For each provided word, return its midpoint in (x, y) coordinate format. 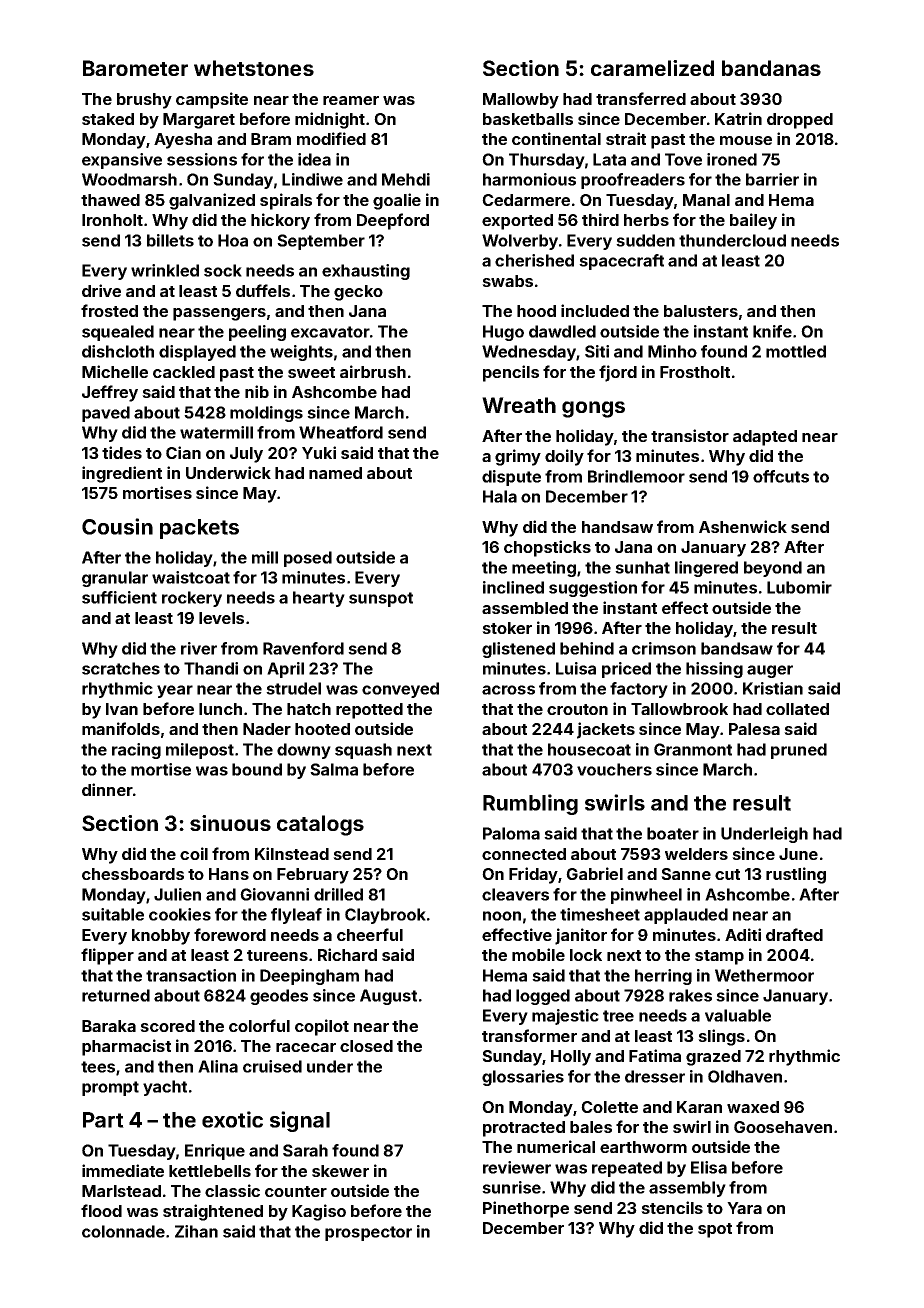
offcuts (781, 476)
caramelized (652, 68)
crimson (664, 648)
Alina (218, 1066)
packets (199, 529)
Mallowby (521, 101)
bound (257, 769)
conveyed (400, 690)
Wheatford (341, 432)
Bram (271, 139)
